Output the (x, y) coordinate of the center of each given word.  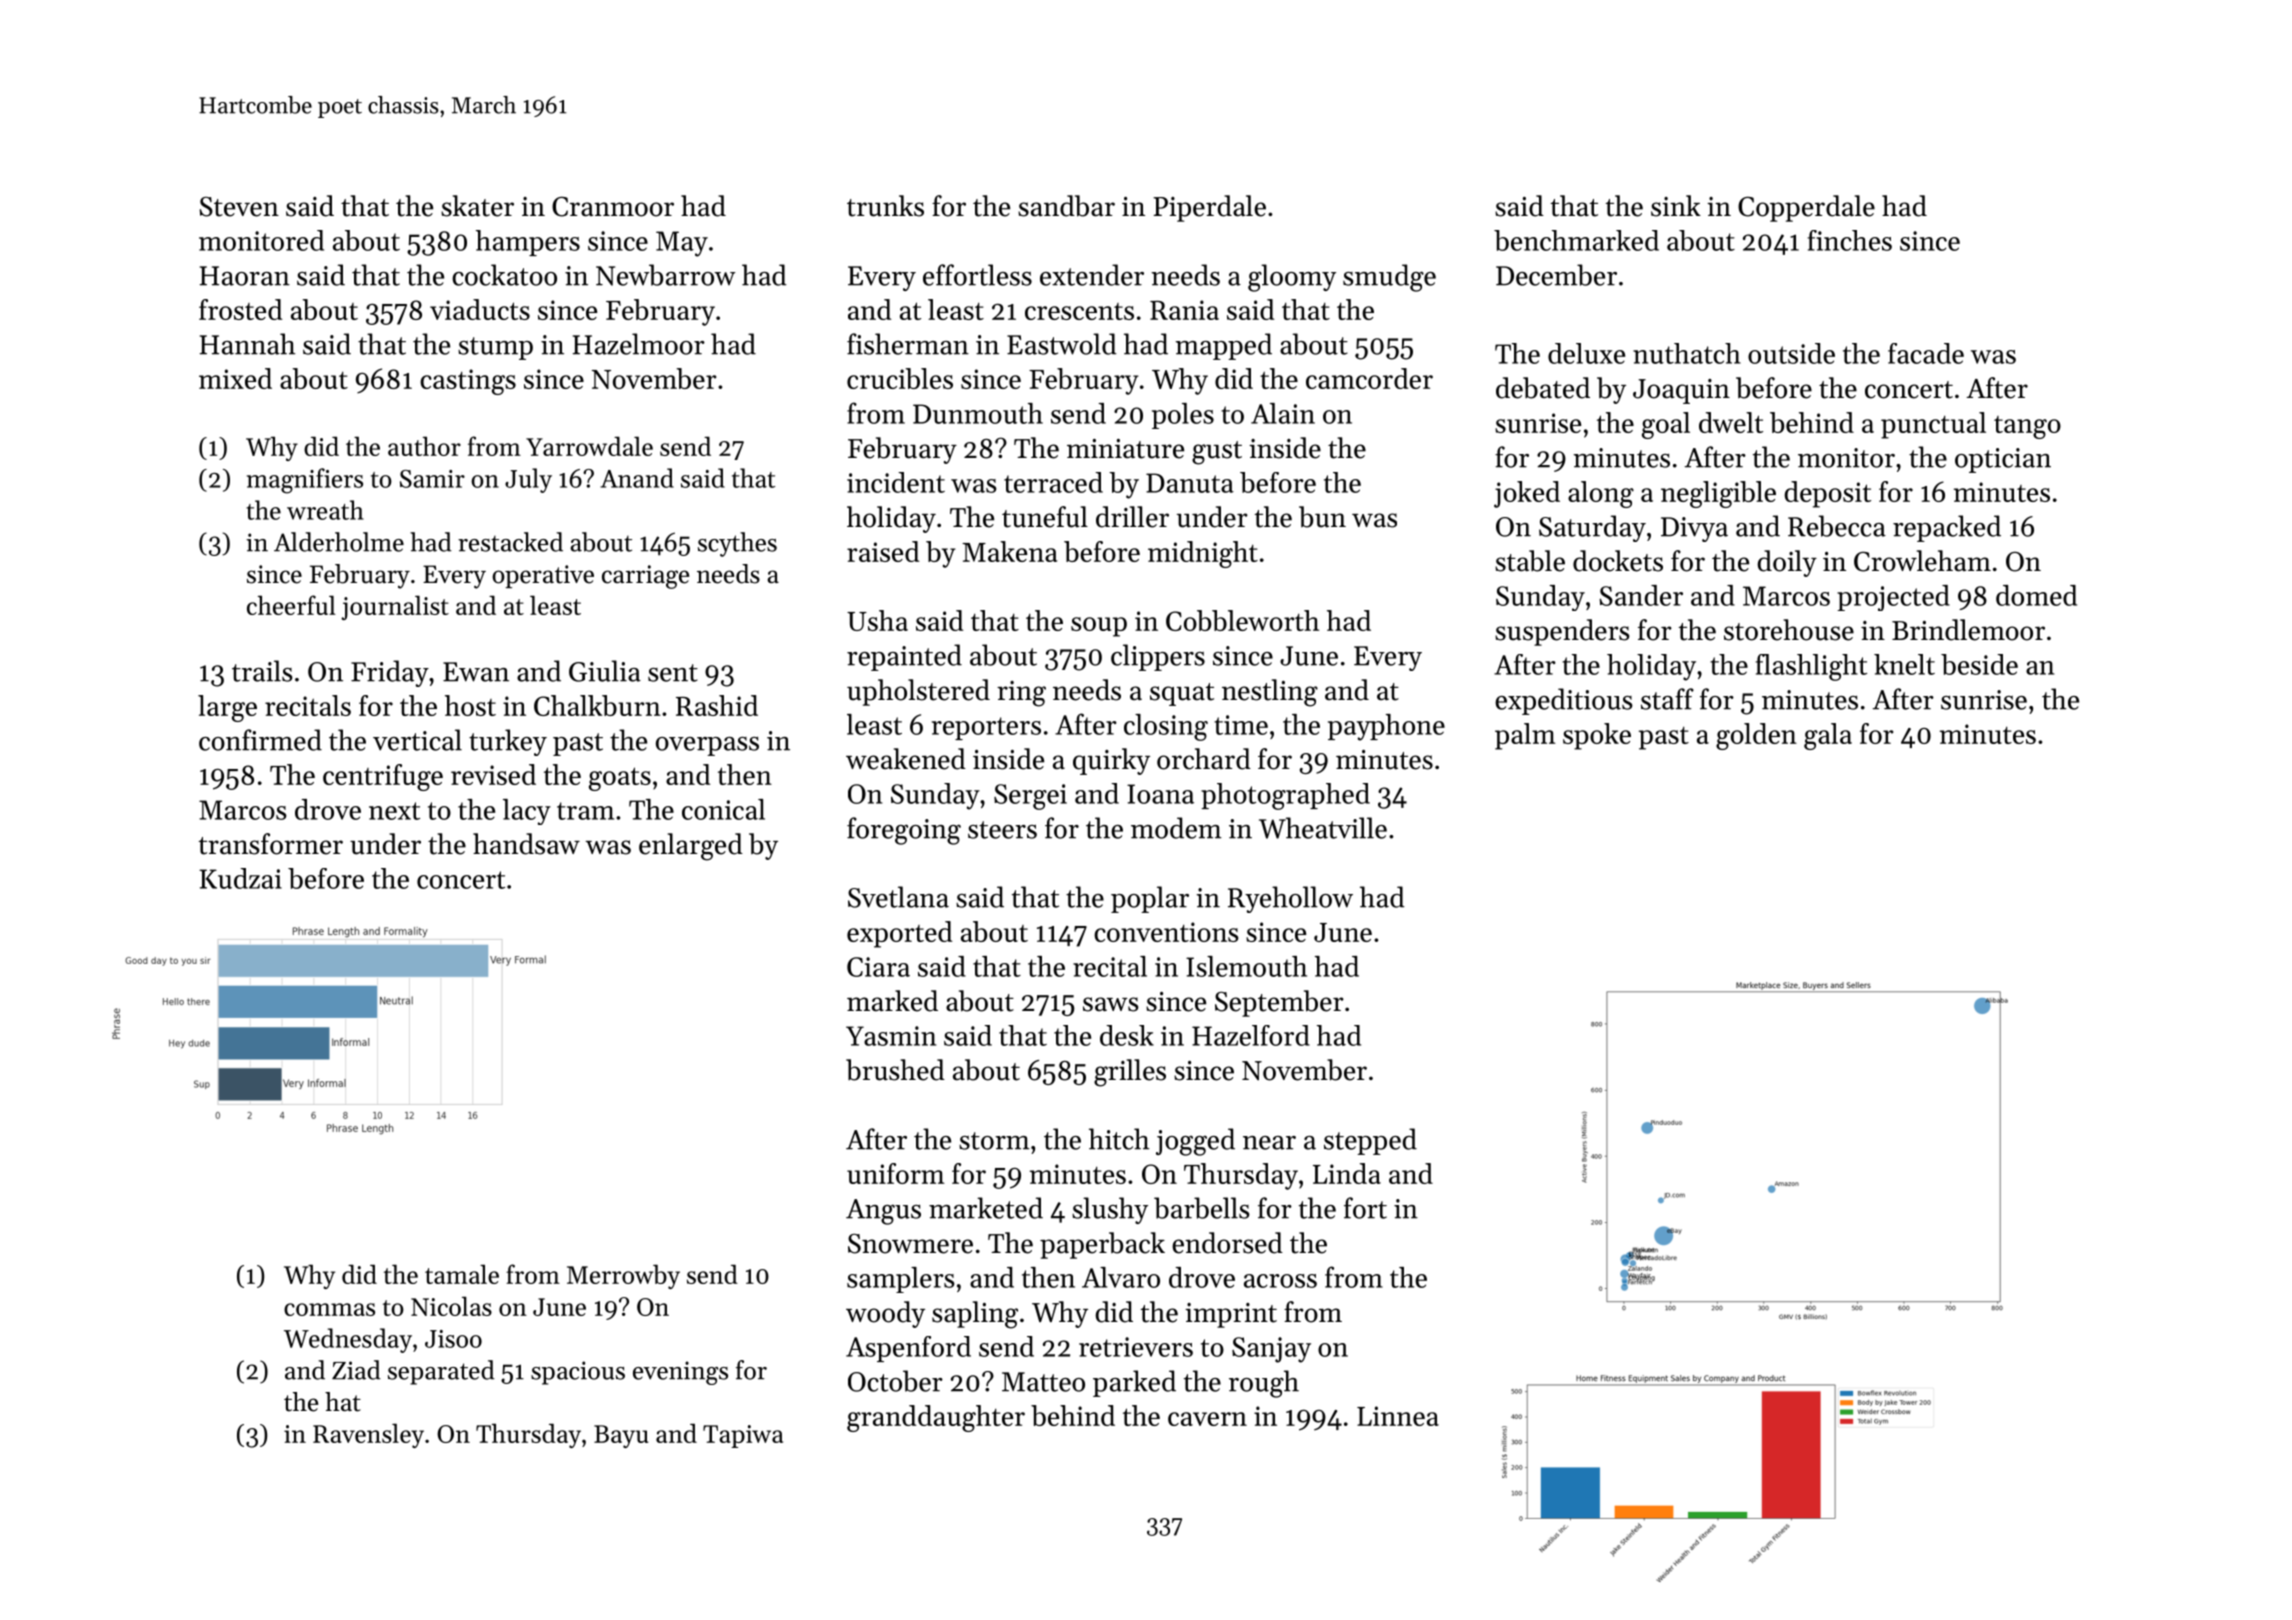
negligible (1718, 494)
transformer (270, 844)
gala (1828, 736)
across (1280, 1281)
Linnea (1398, 1416)
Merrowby (623, 1276)
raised (883, 551)
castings (468, 382)
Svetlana (898, 897)
